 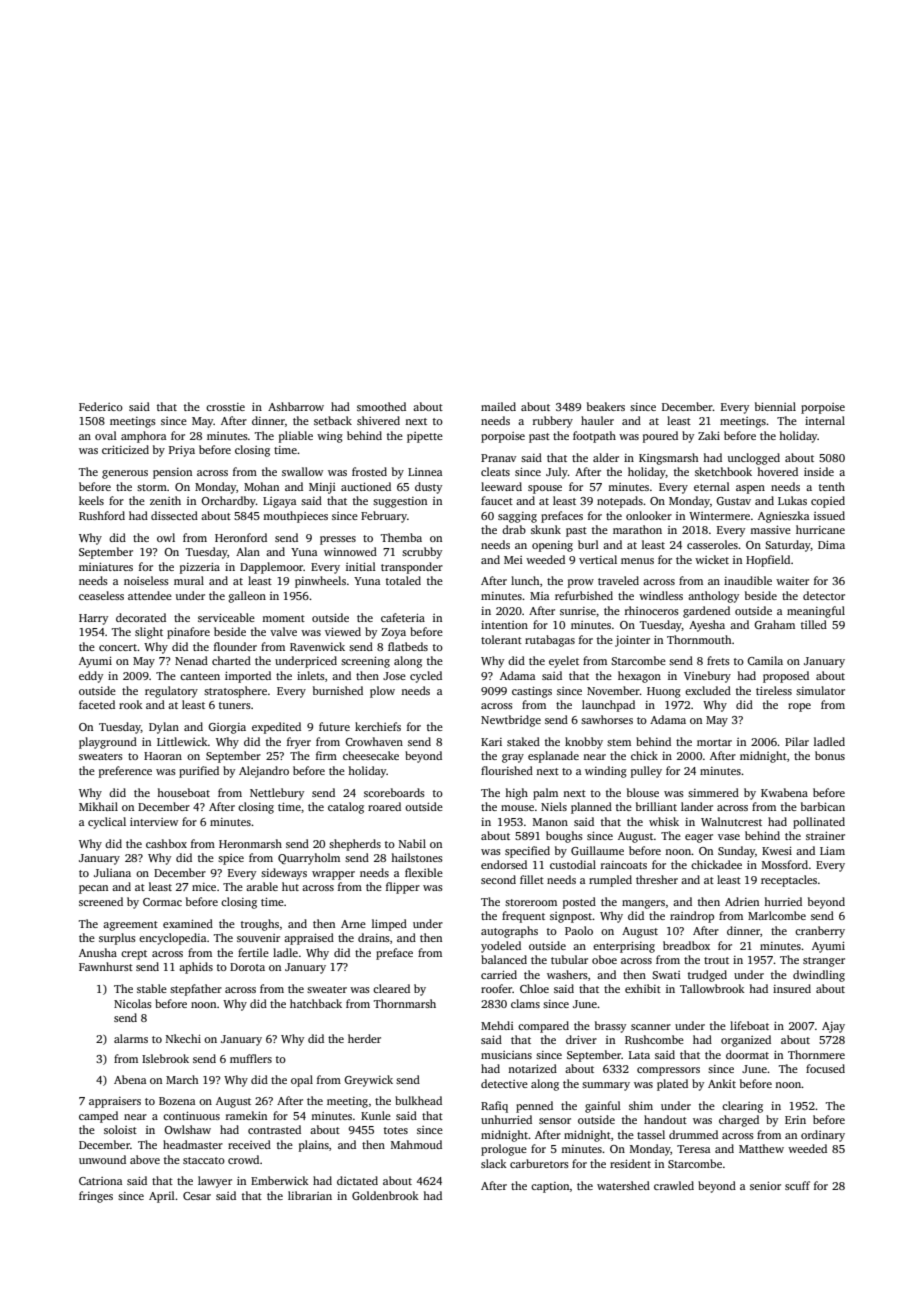 What do you see at coordinates (162, 1197) in the image?
I see `April` at bounding box center [162, 1197].
